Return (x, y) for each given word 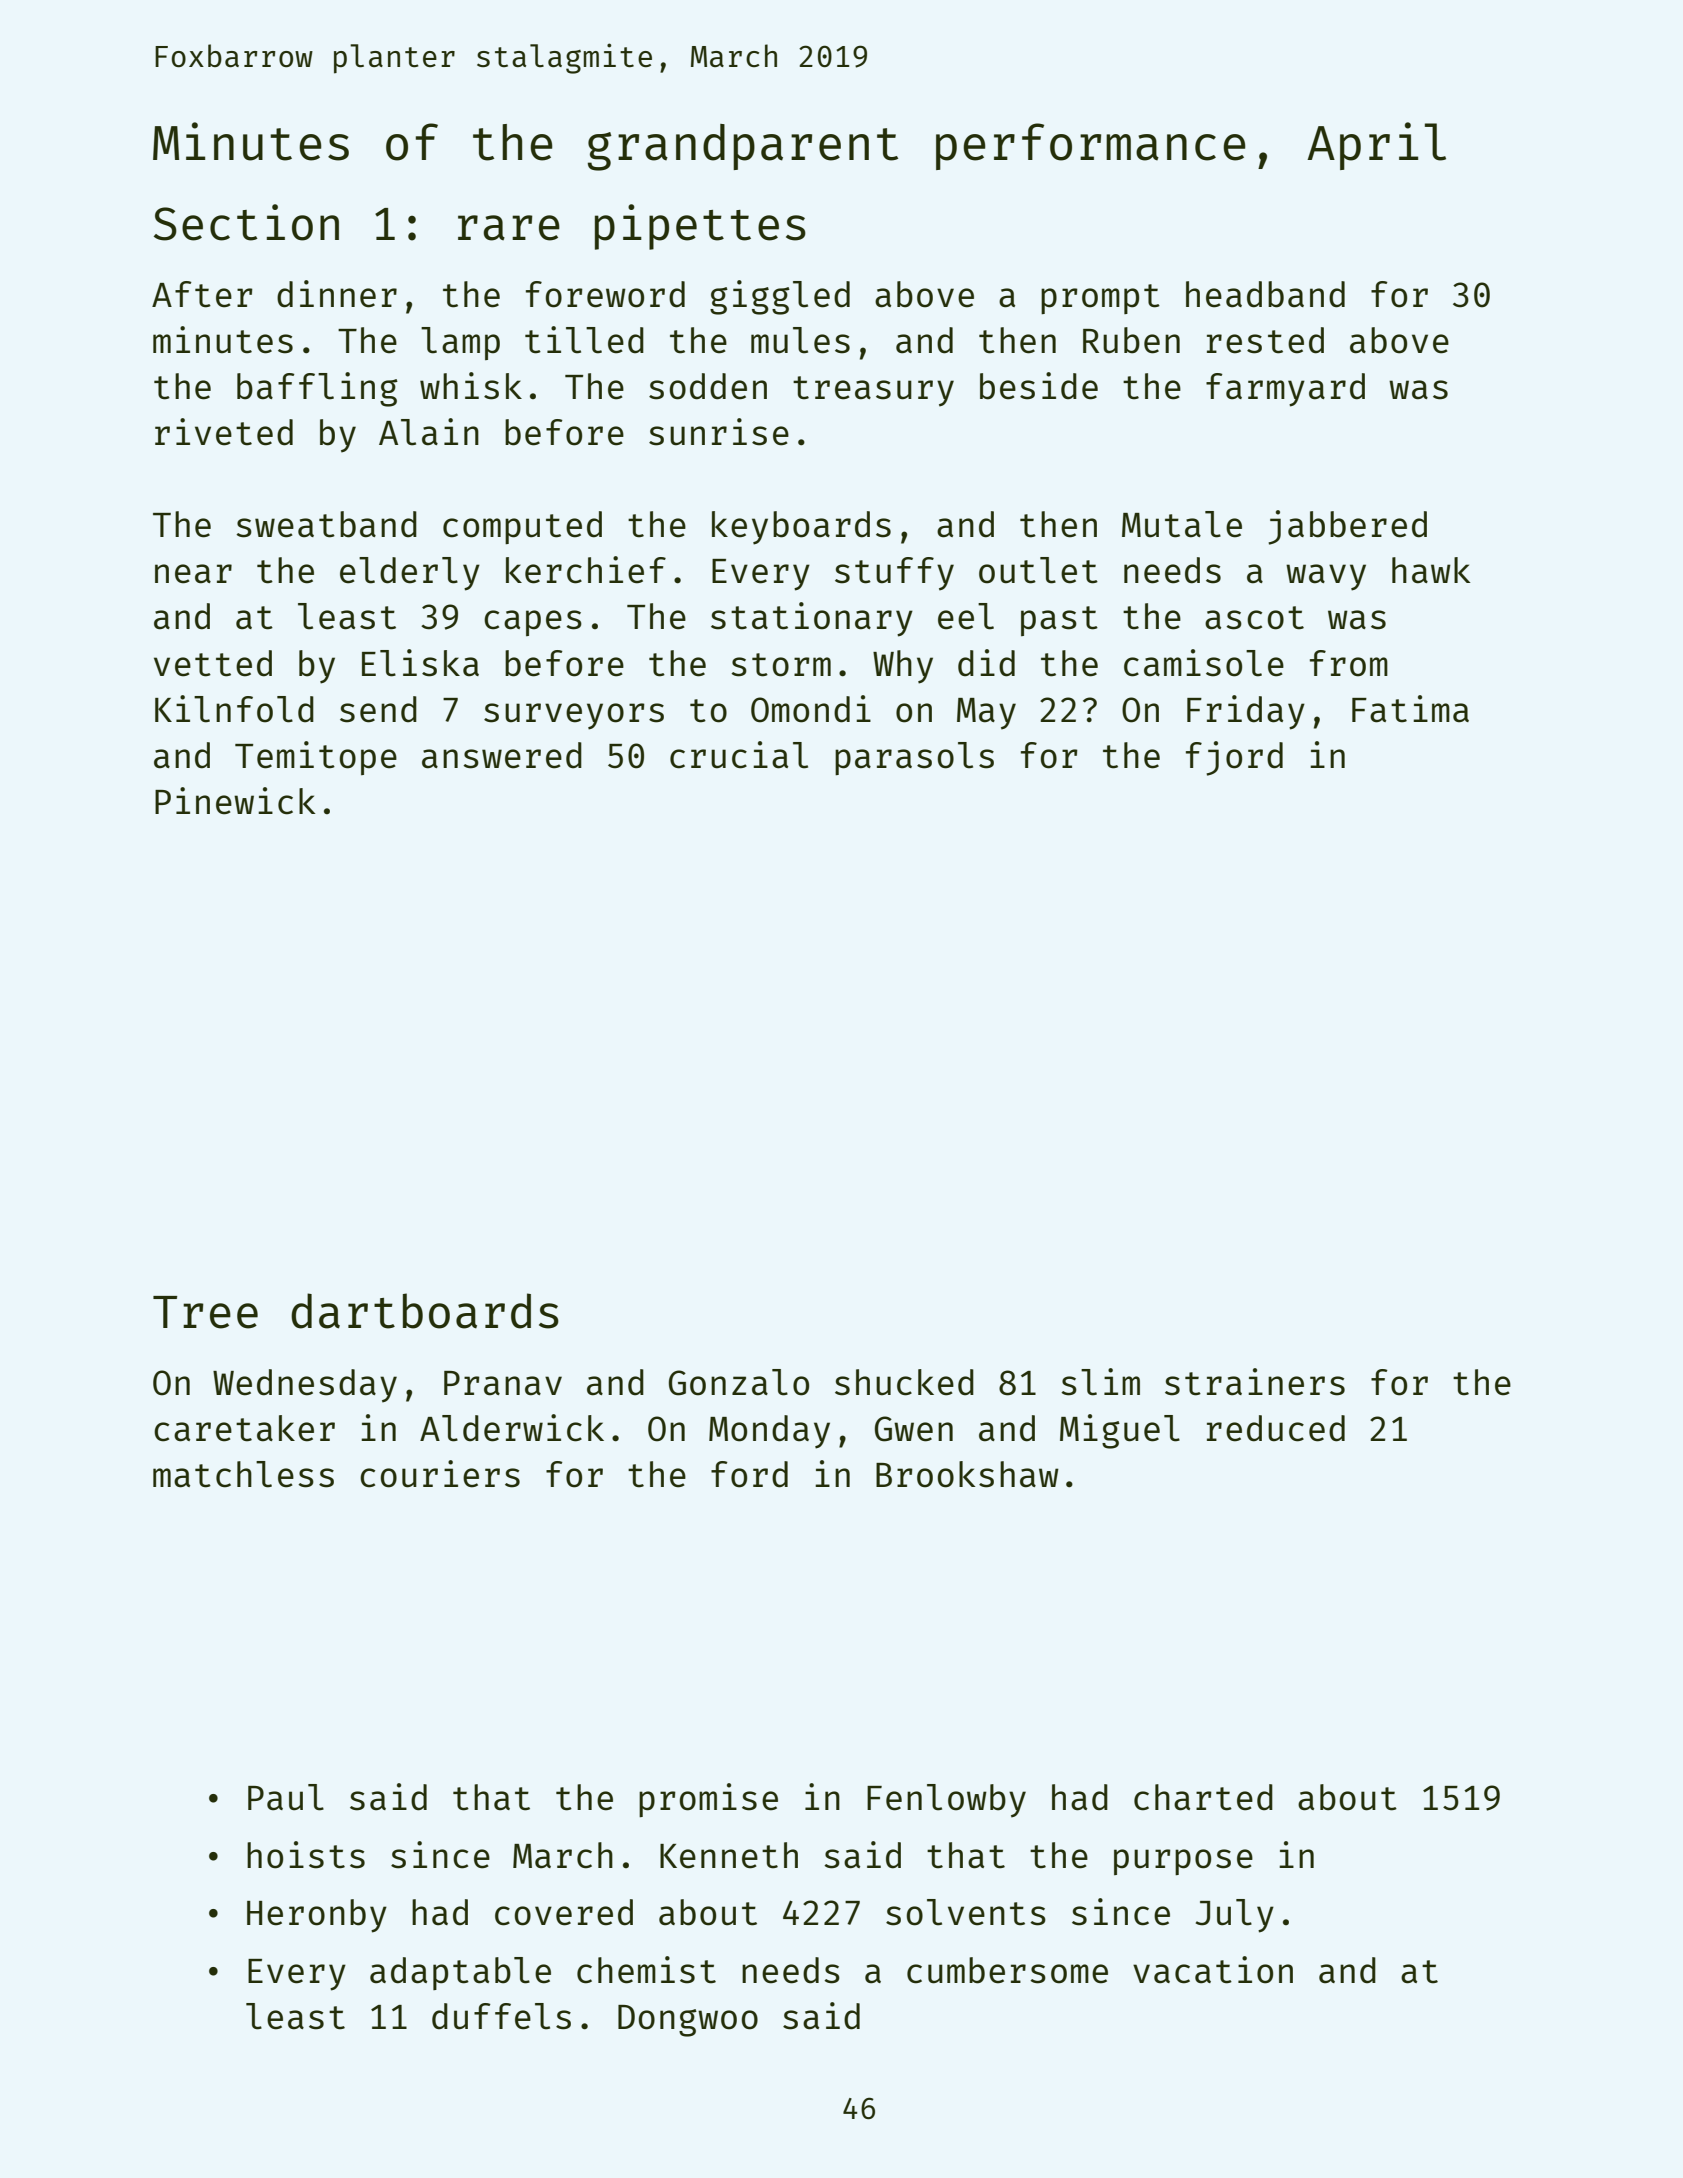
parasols (914, 758)
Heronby (317, 1916)
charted (1203, 1797)
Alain (429, 432)
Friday (1246, 712)
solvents (966, 1912)
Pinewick (235, 801)
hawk (1431, 570)
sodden (708, 386)
